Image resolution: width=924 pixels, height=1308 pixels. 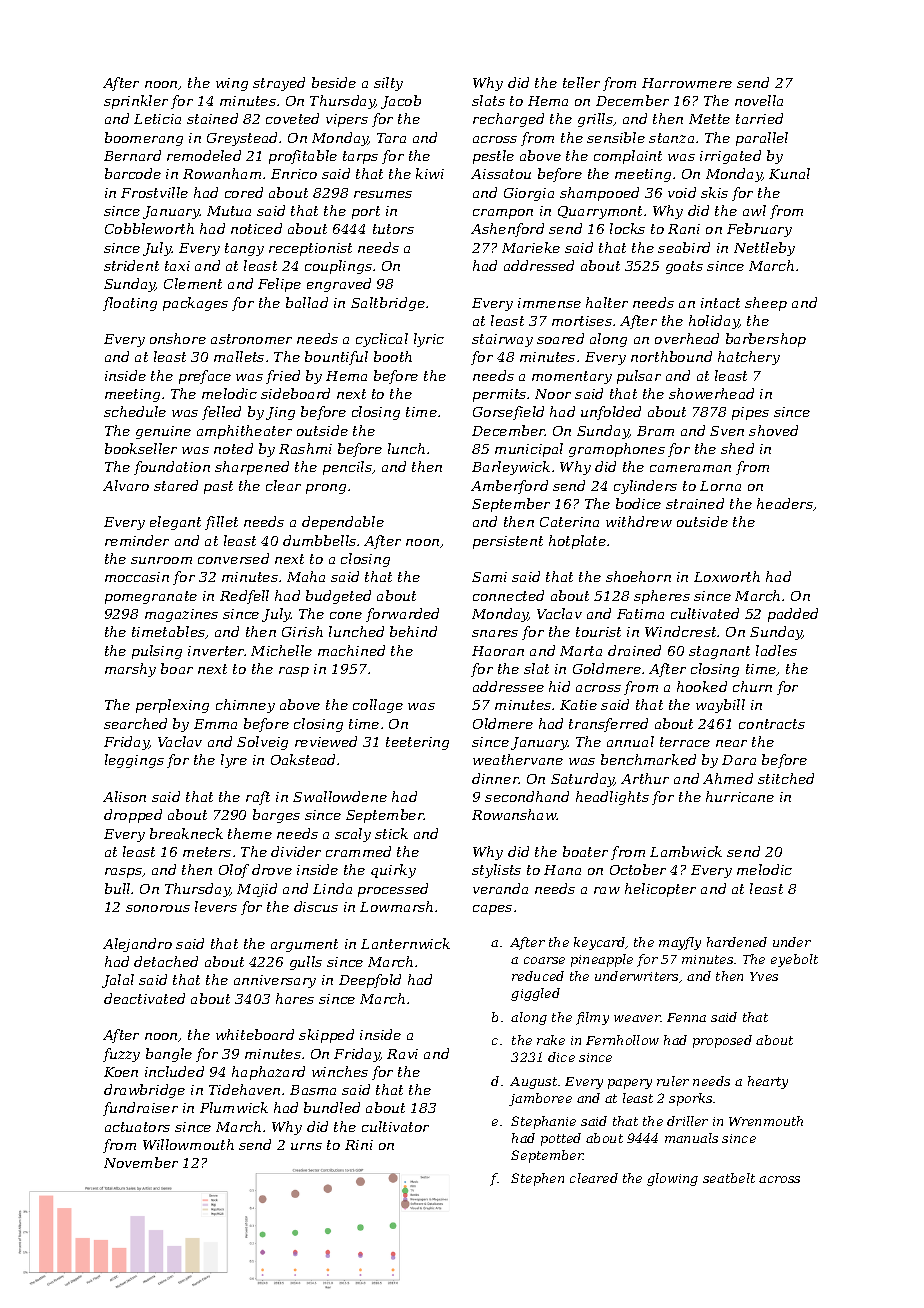 I want to click on tarried, so click(x=759, y=118).
